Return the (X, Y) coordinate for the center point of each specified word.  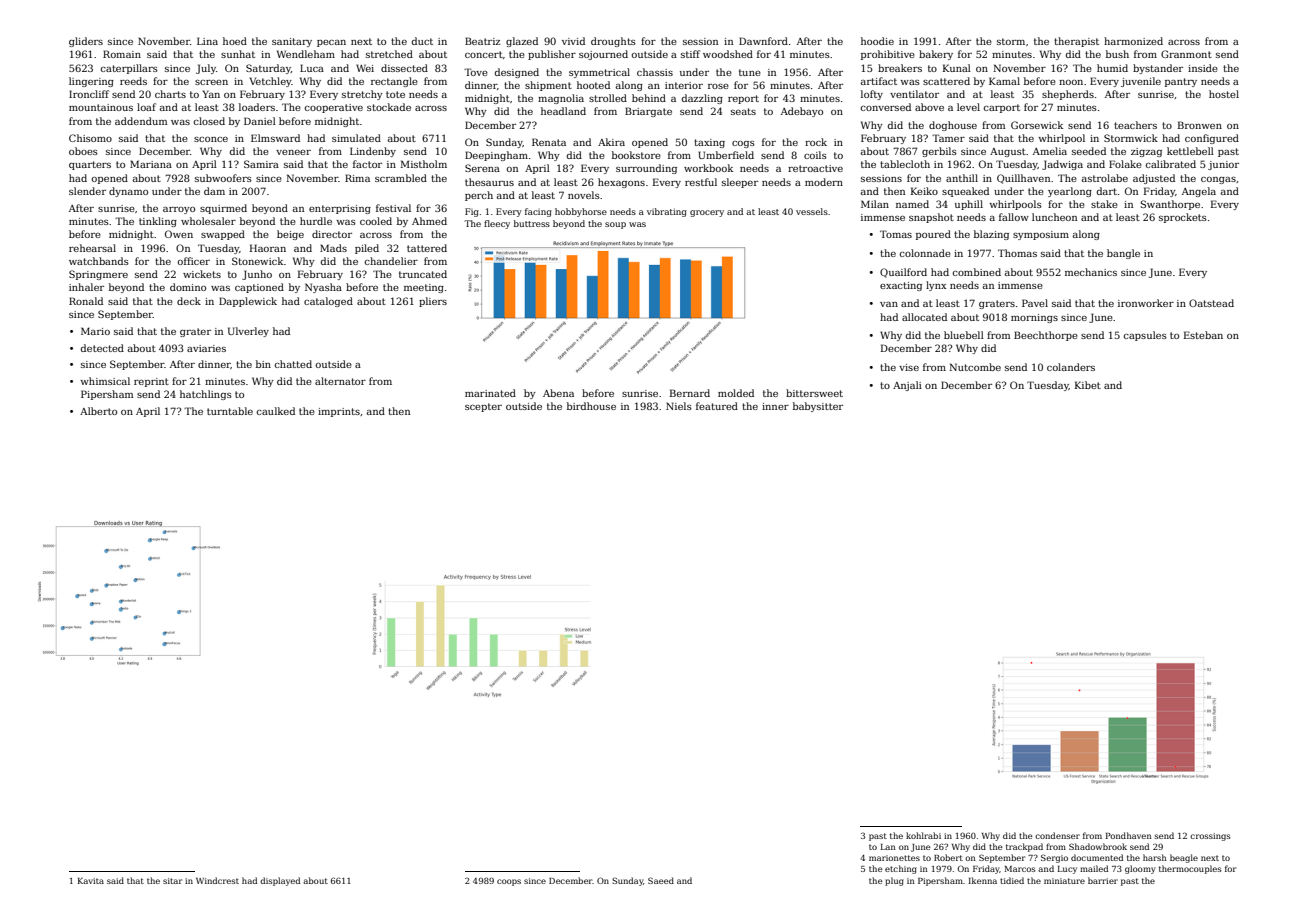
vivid (573, 41)
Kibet (1088, 385)
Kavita (90, 881)
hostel (1224, 94)
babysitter (818, 407)
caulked (276, 411)
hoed (235, 41)
